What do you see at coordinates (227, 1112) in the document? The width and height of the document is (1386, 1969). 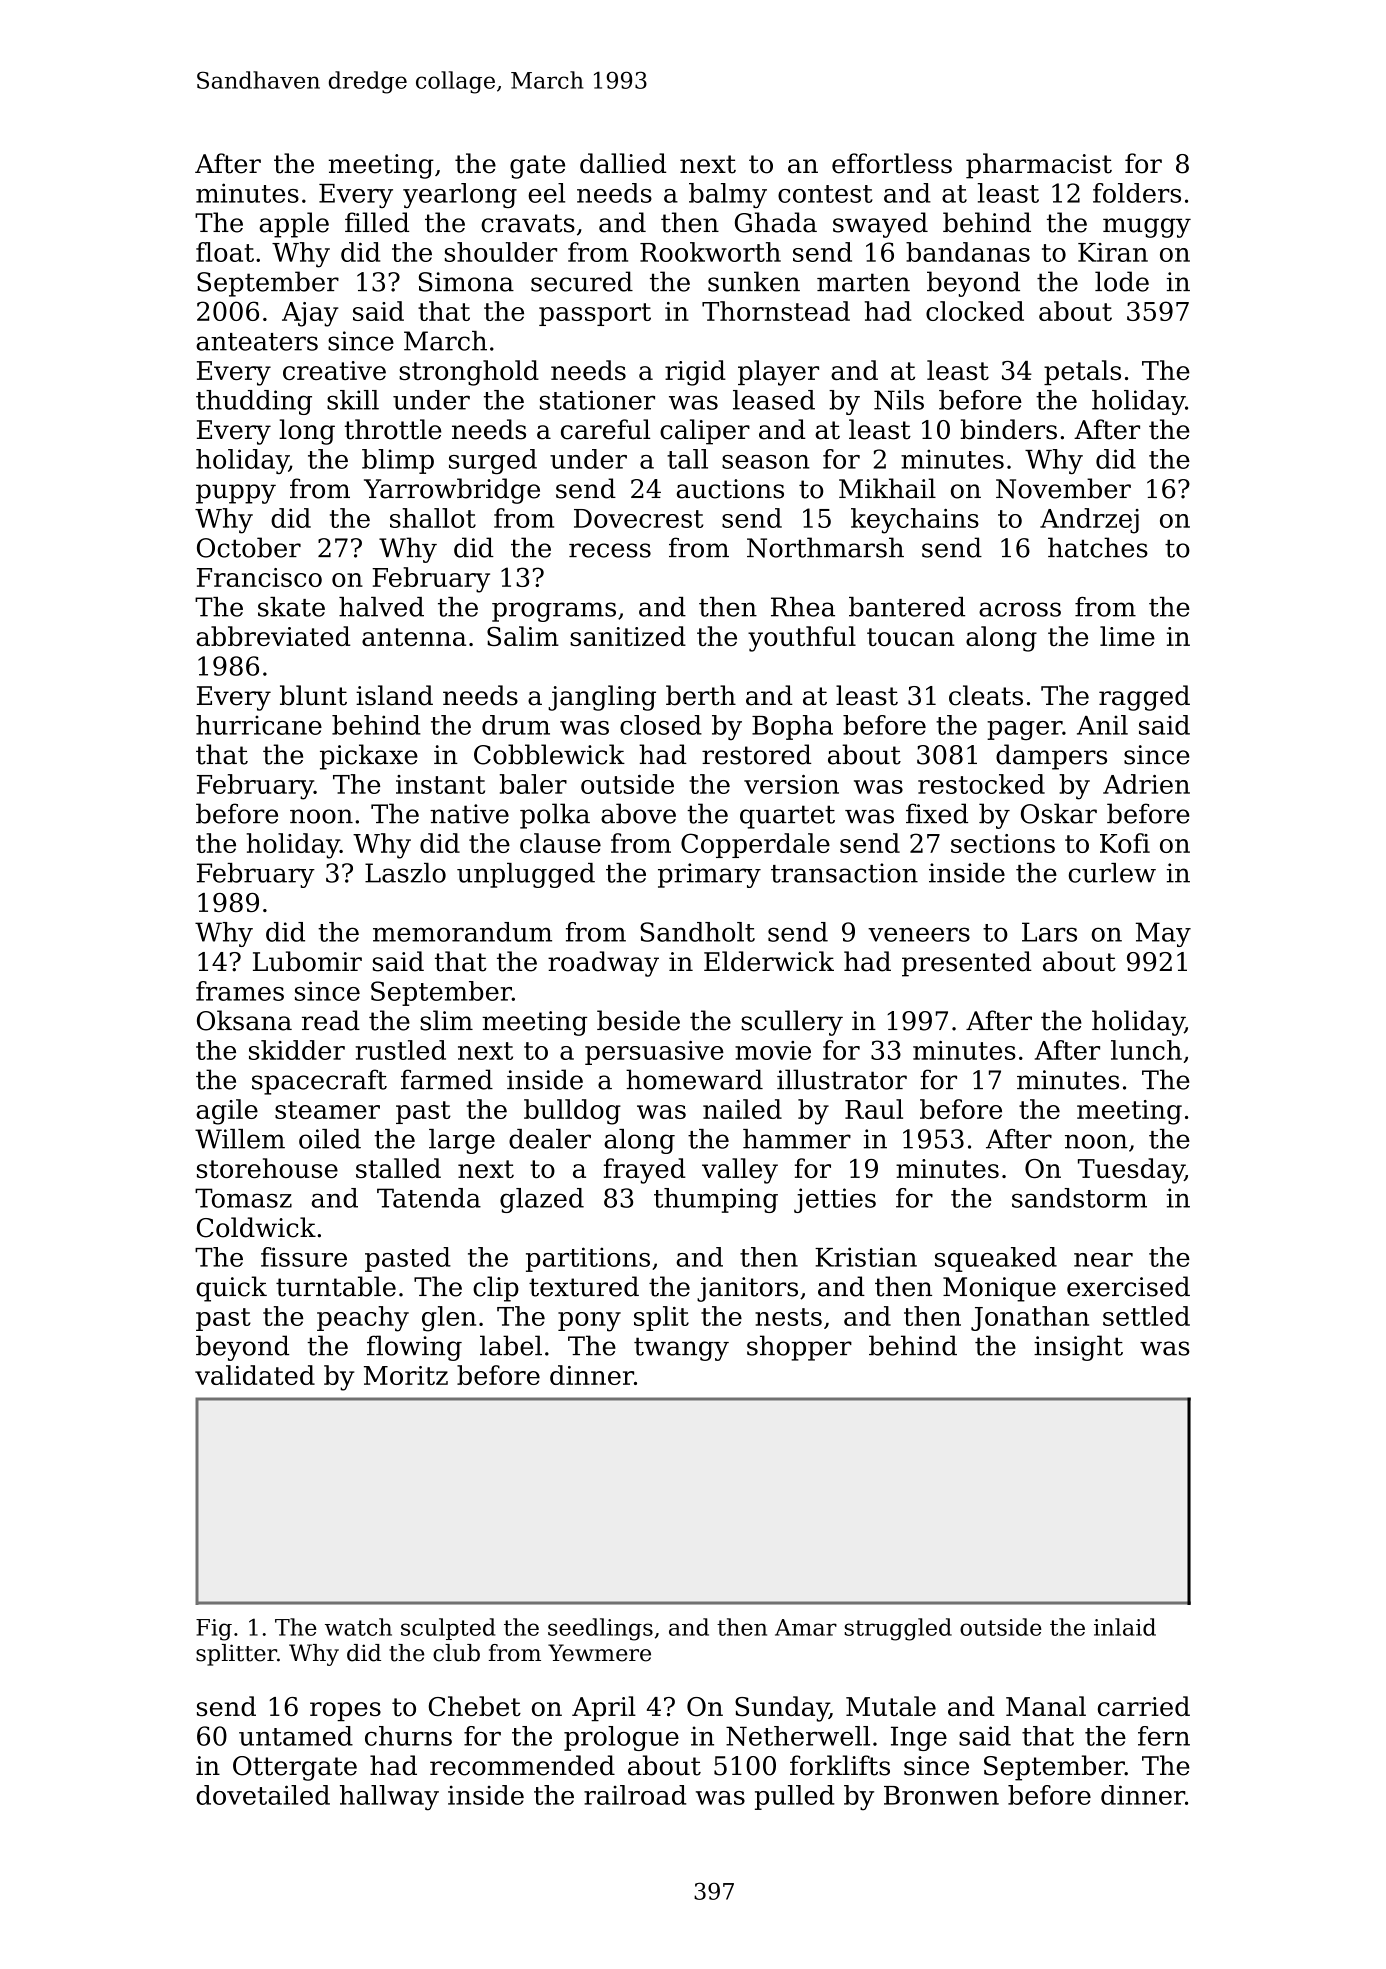 I see `agile` at bounding box center [227, 1112].
